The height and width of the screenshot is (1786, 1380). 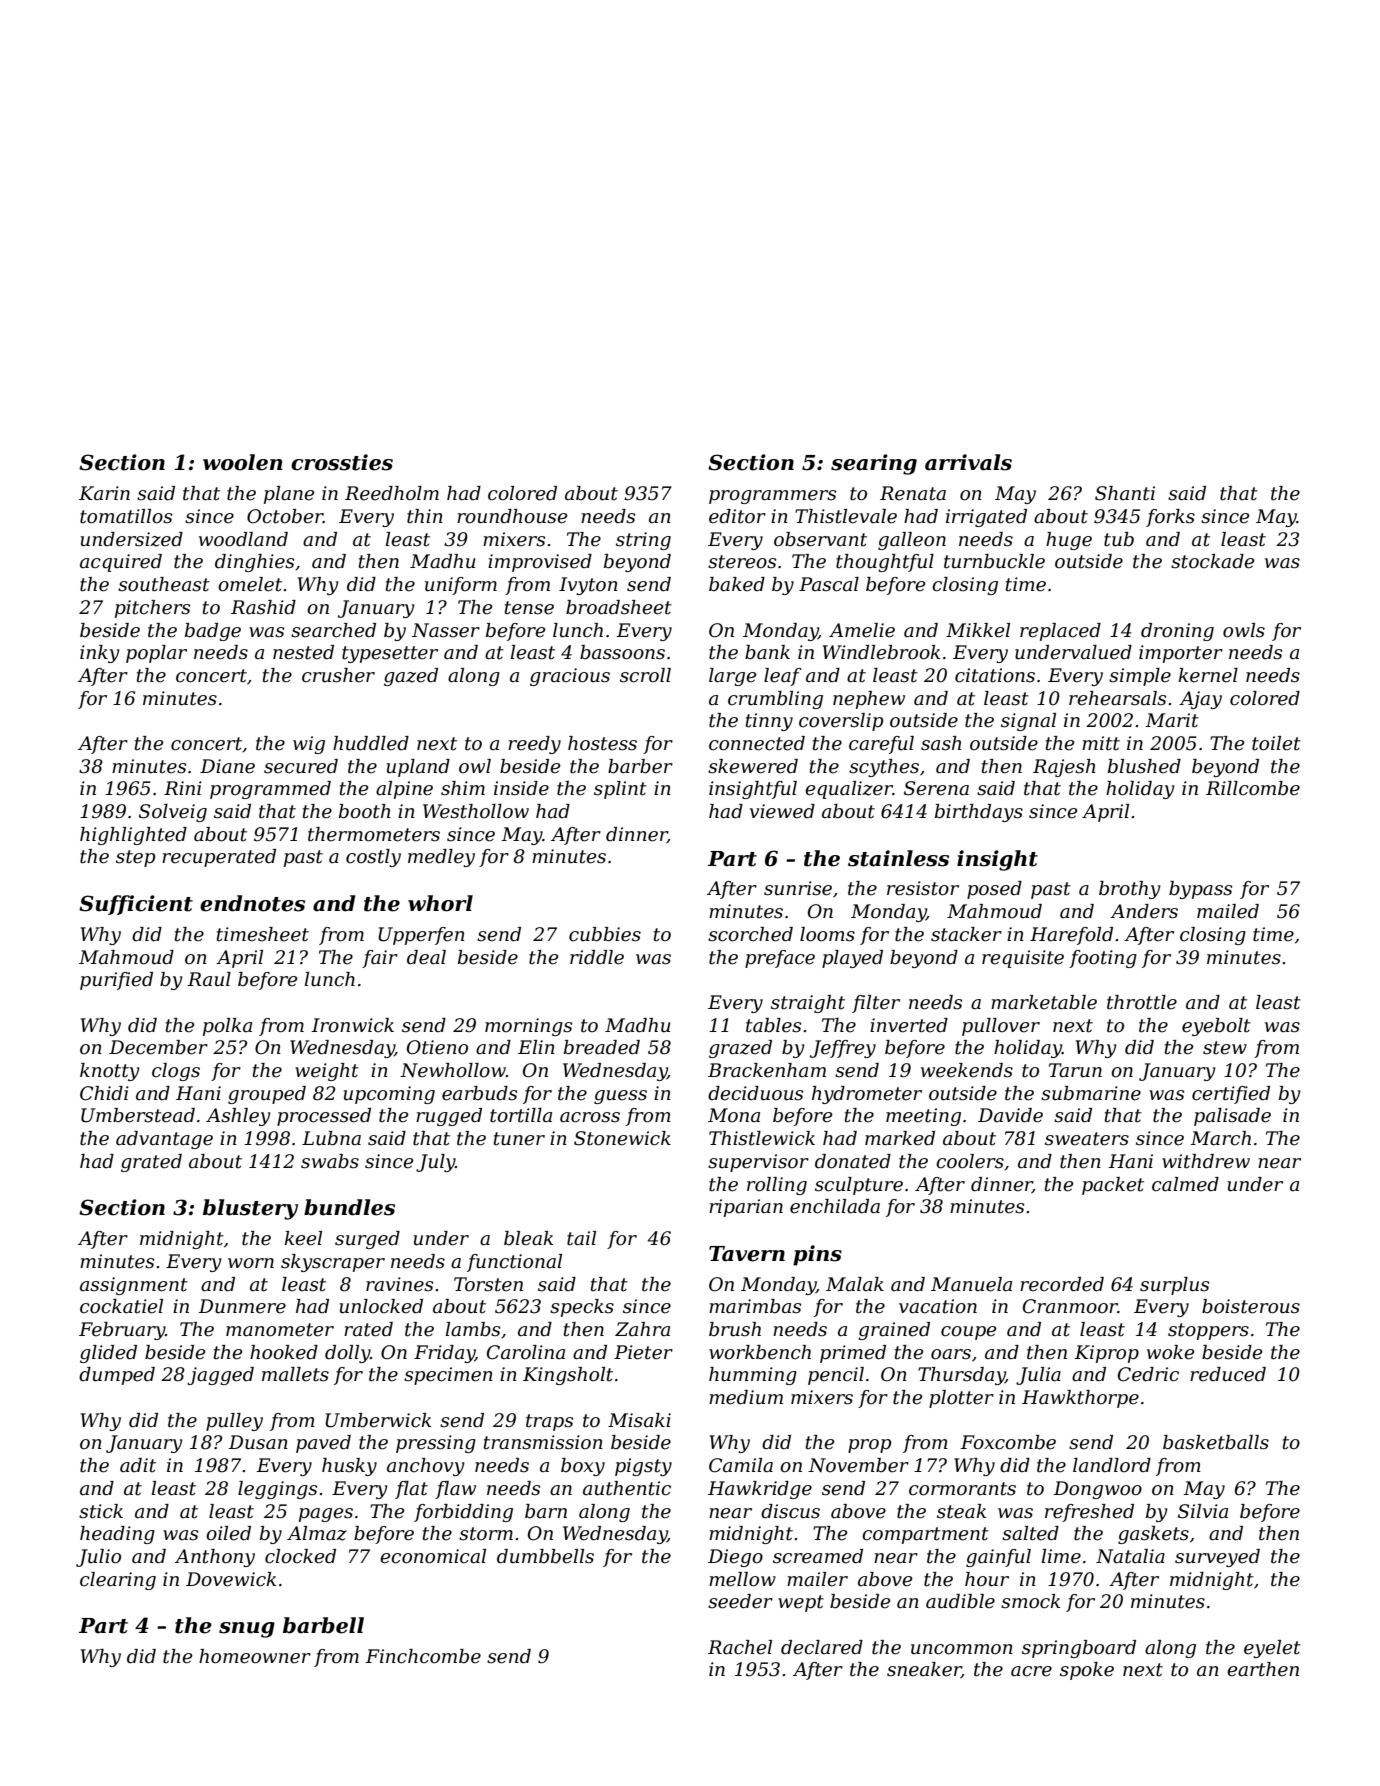 I want to click on dinghies, so click(x=254, y=563).
